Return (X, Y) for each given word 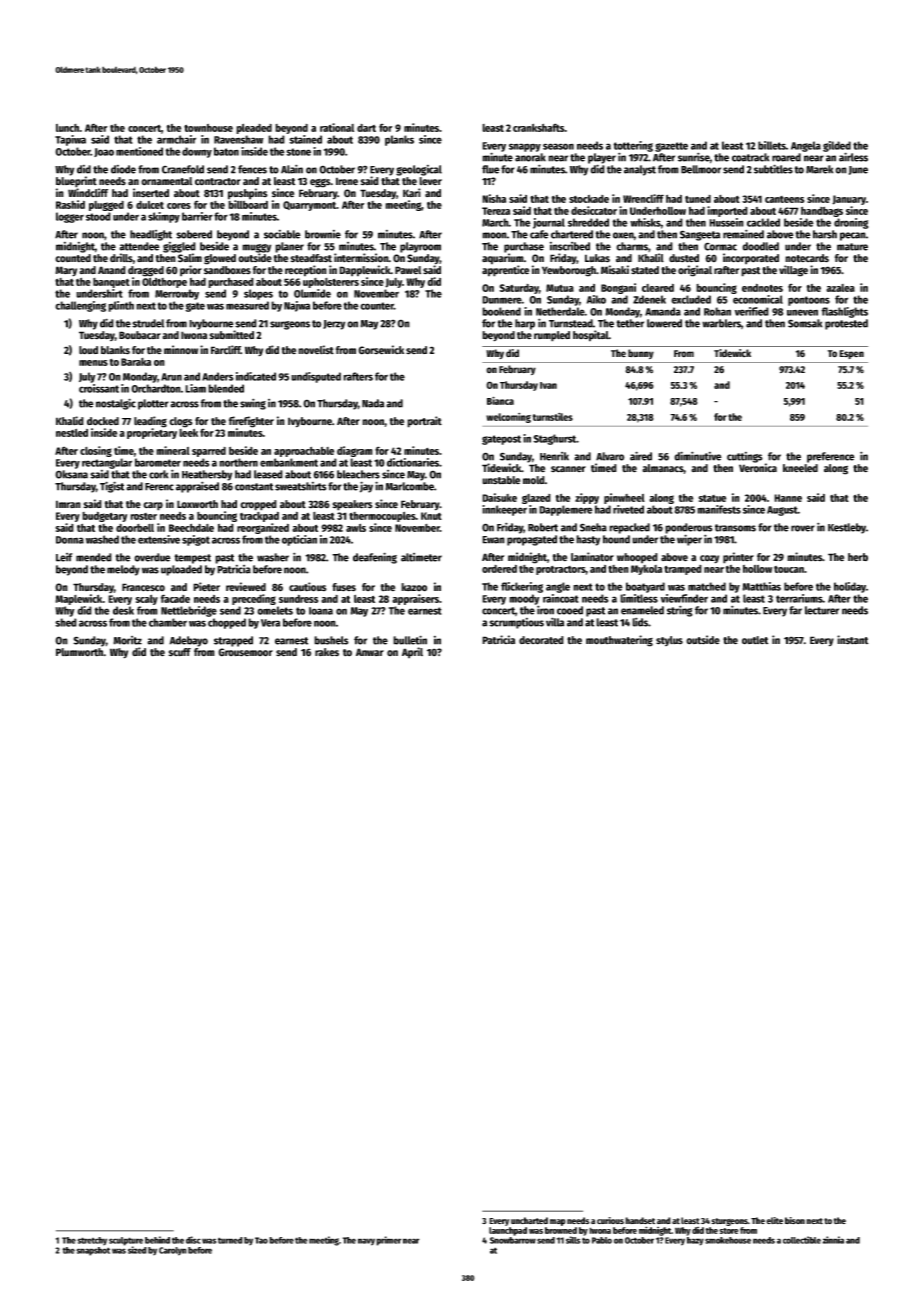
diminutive (698, 456)
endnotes (762, 287)
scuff (179, 652)
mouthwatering (619, 641)
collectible (802, 1240)
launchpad (508, 1231)
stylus (669, 641)
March (495, 222)
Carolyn (173, 1251)
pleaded (254, 128)
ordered (499, 568)
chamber (168, 622)
